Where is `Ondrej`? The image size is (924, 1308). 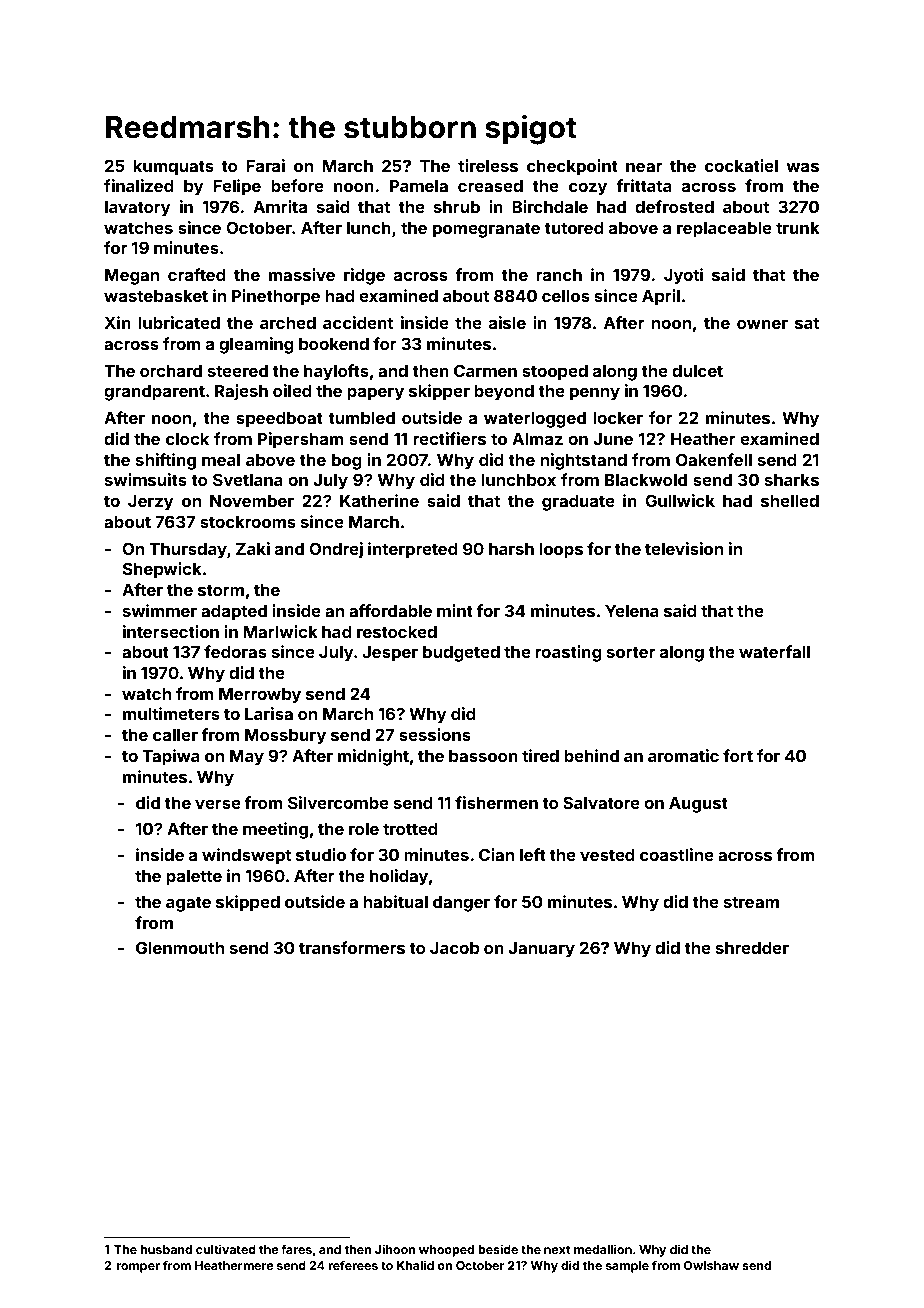
Ondrej is located at coordinates (336, 550).
